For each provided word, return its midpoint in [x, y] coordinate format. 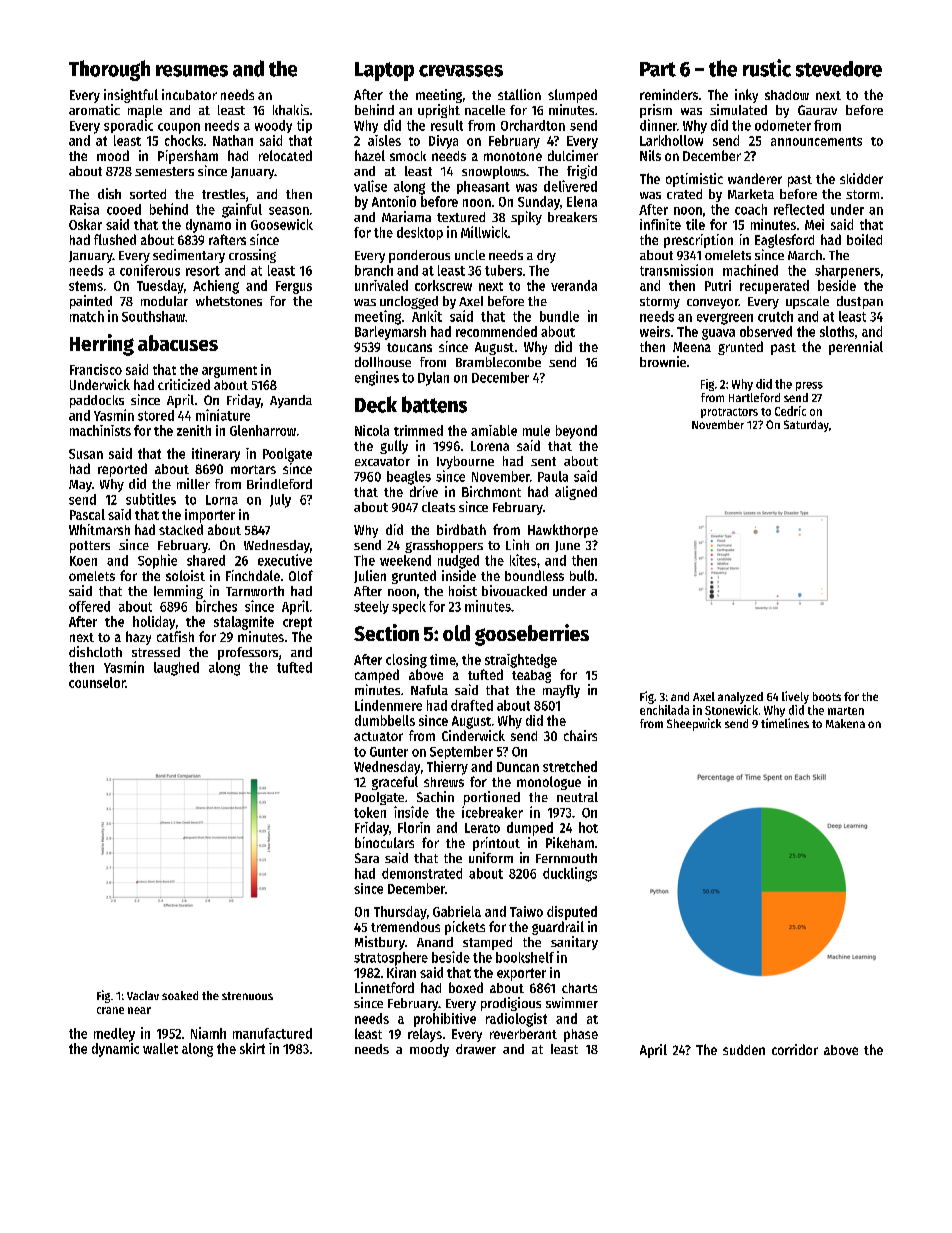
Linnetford [384, 987]
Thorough [109, 70]
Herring [102, 345]
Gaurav [817, 110]
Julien [370, 576]
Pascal [87, 514]
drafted [472, 705]
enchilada [664, 710]
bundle [559, 316]
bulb [582, 575]
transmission [676, 270]
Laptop [384, 71]
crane [110, 1010]
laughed [176, 669]
